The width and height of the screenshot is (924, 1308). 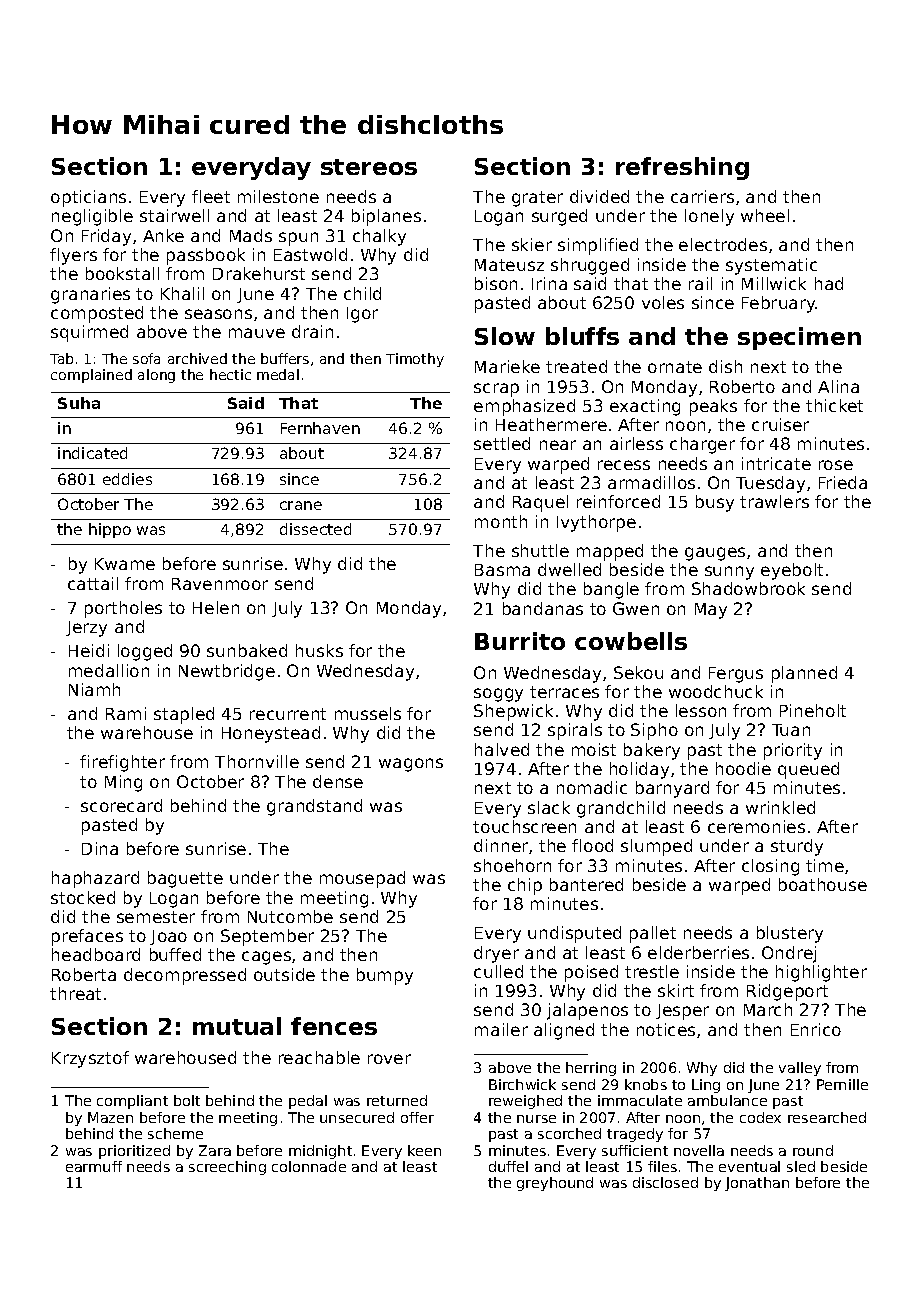 I want to click on screeching, so click(x=227, y=1168).
